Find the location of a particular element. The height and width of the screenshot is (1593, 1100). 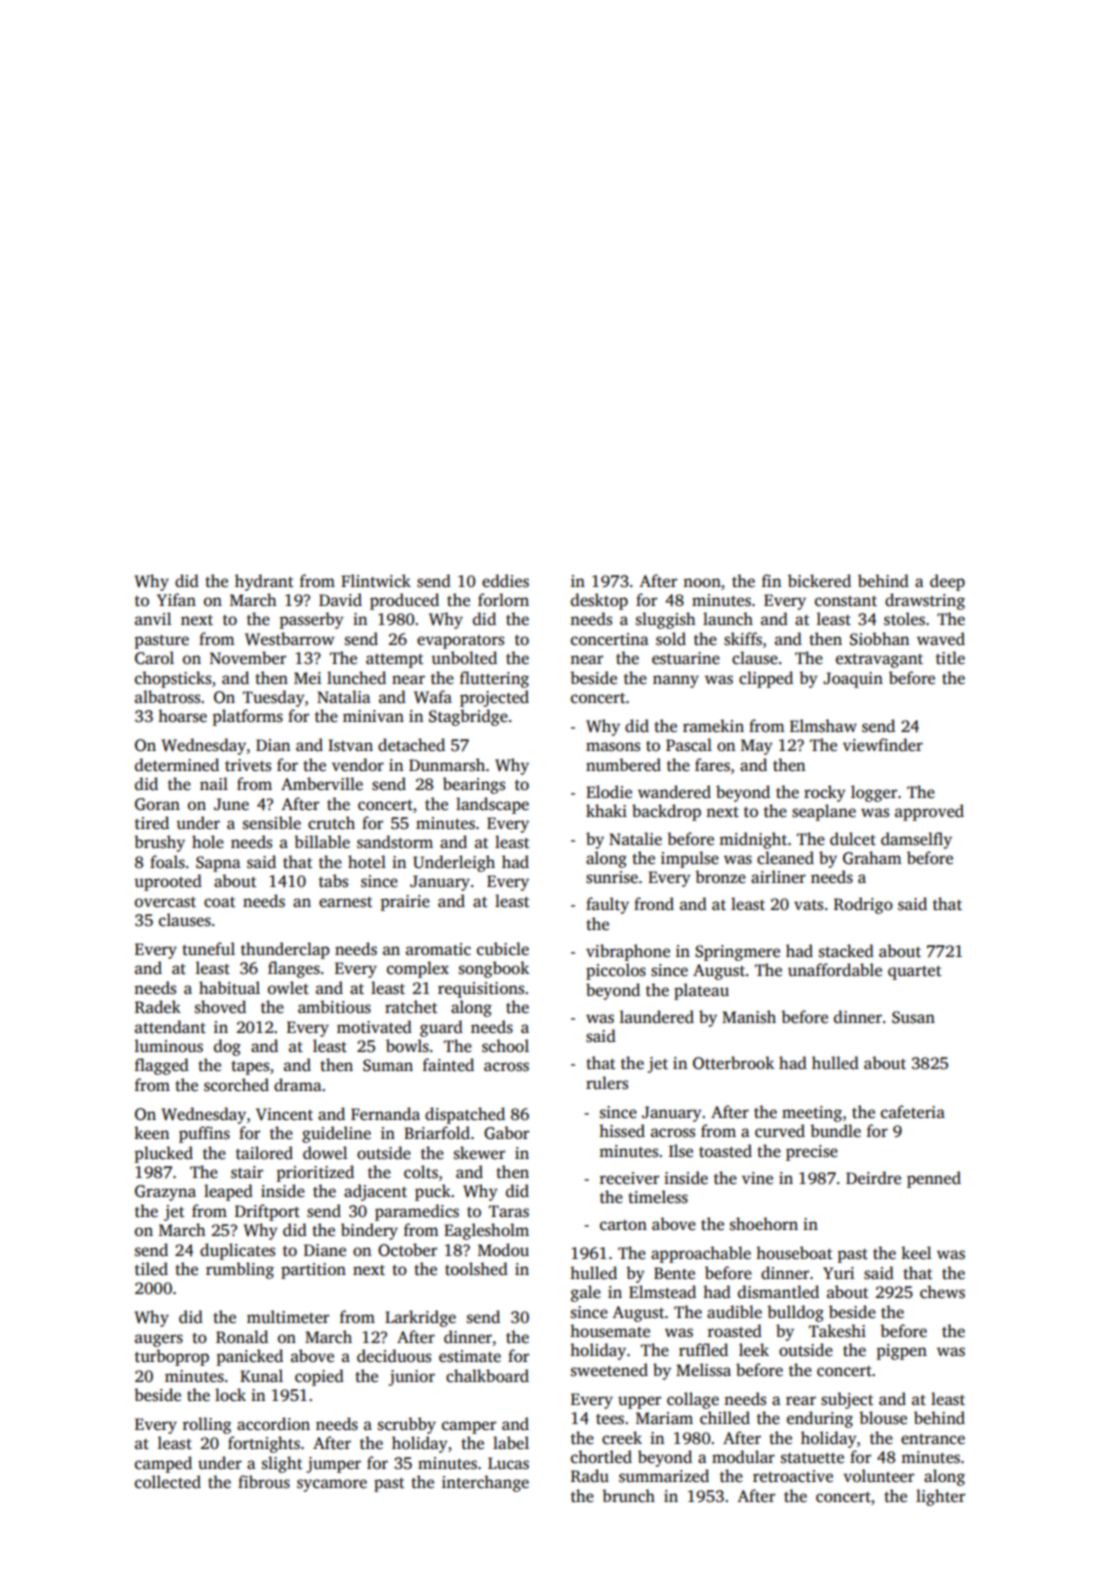

partition is located at coordinates (313, 1271).
